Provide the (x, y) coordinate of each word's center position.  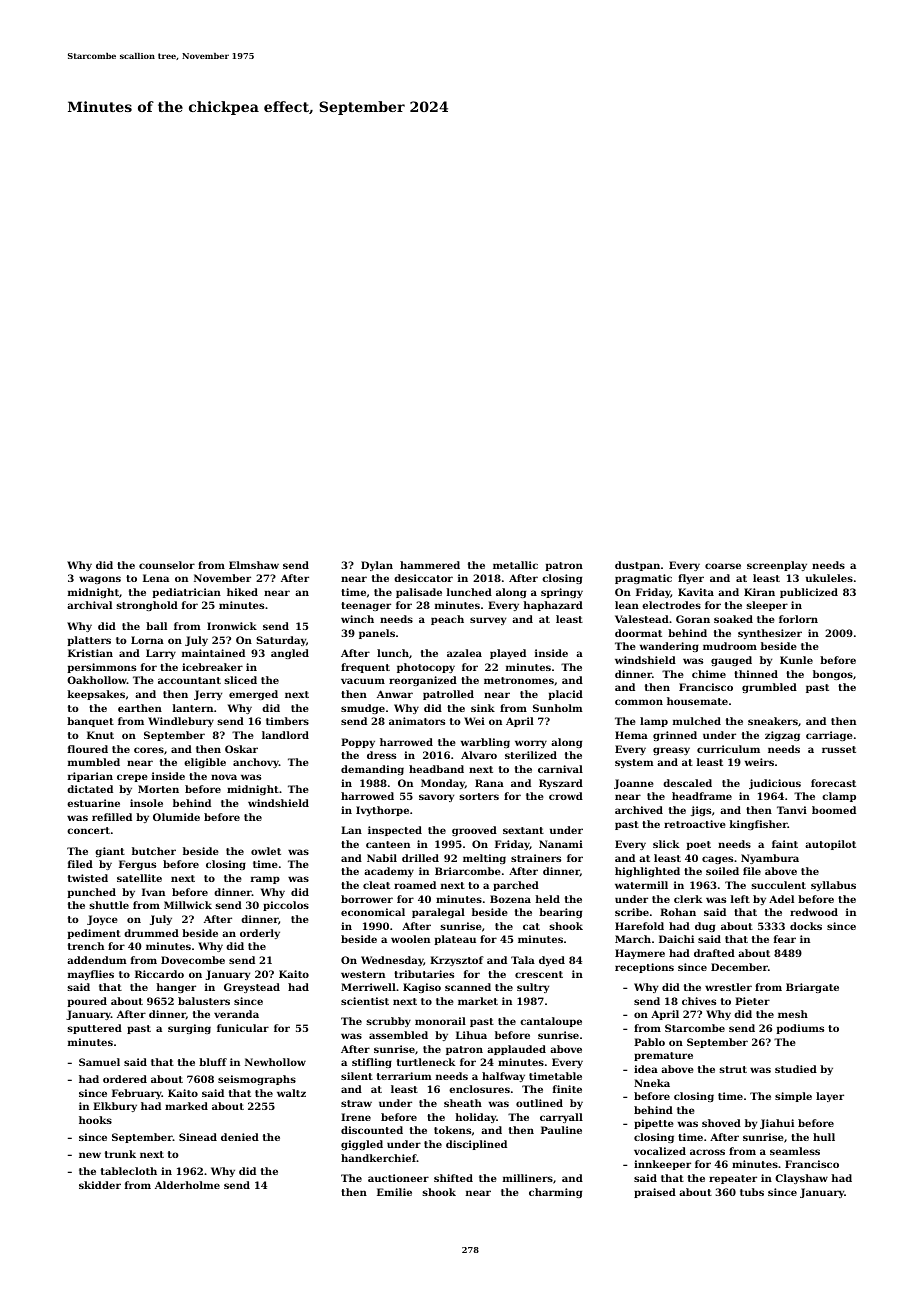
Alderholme (187, 1185)
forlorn (798, 619)
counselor (167, 565)
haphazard (553, 606)
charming (555, 1193)
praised (655, 1193)
